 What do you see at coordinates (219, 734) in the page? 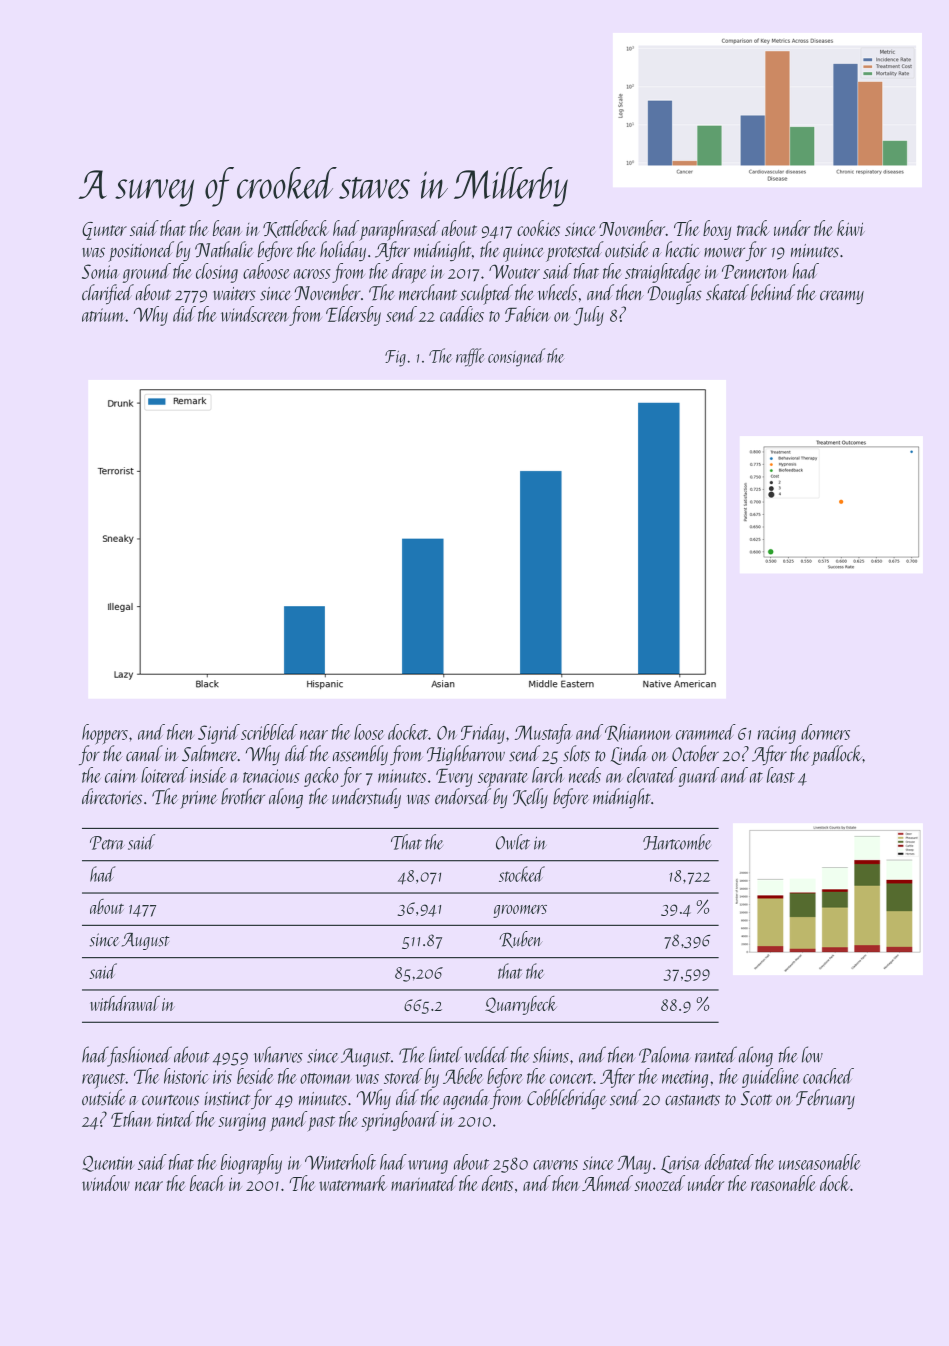
I see `Sigrid` at bounding box center [219, 734].
